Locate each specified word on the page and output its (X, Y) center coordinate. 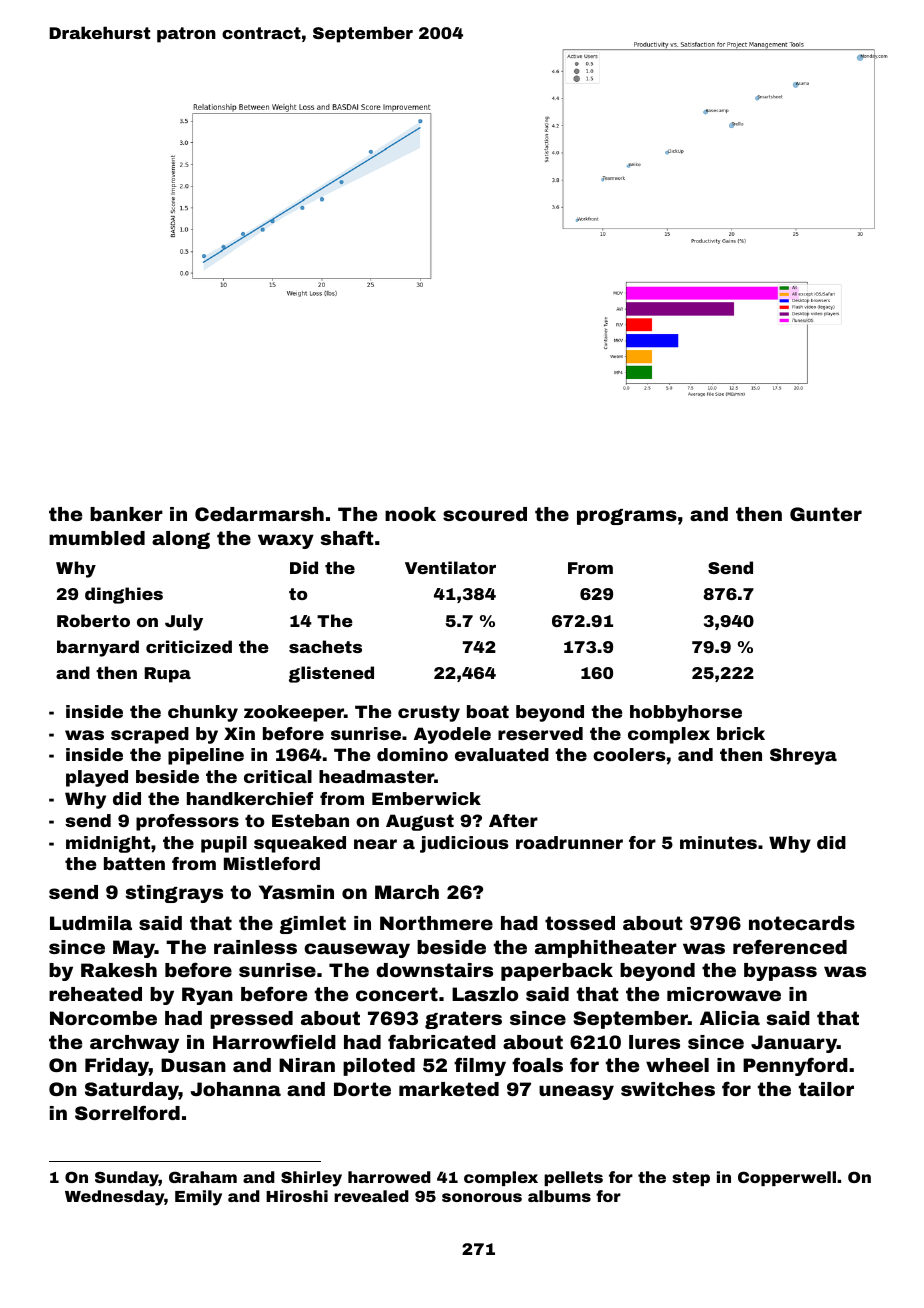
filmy (480, 1066)
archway (134, 1044)
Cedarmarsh (259, 514)
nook (410, 514)
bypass (780, 972)
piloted (379, 1067)
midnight (108, 844)
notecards (802, 923)
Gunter (826, 514)
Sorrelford (127, 1112)
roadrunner (569, 842)
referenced (790, 946)
